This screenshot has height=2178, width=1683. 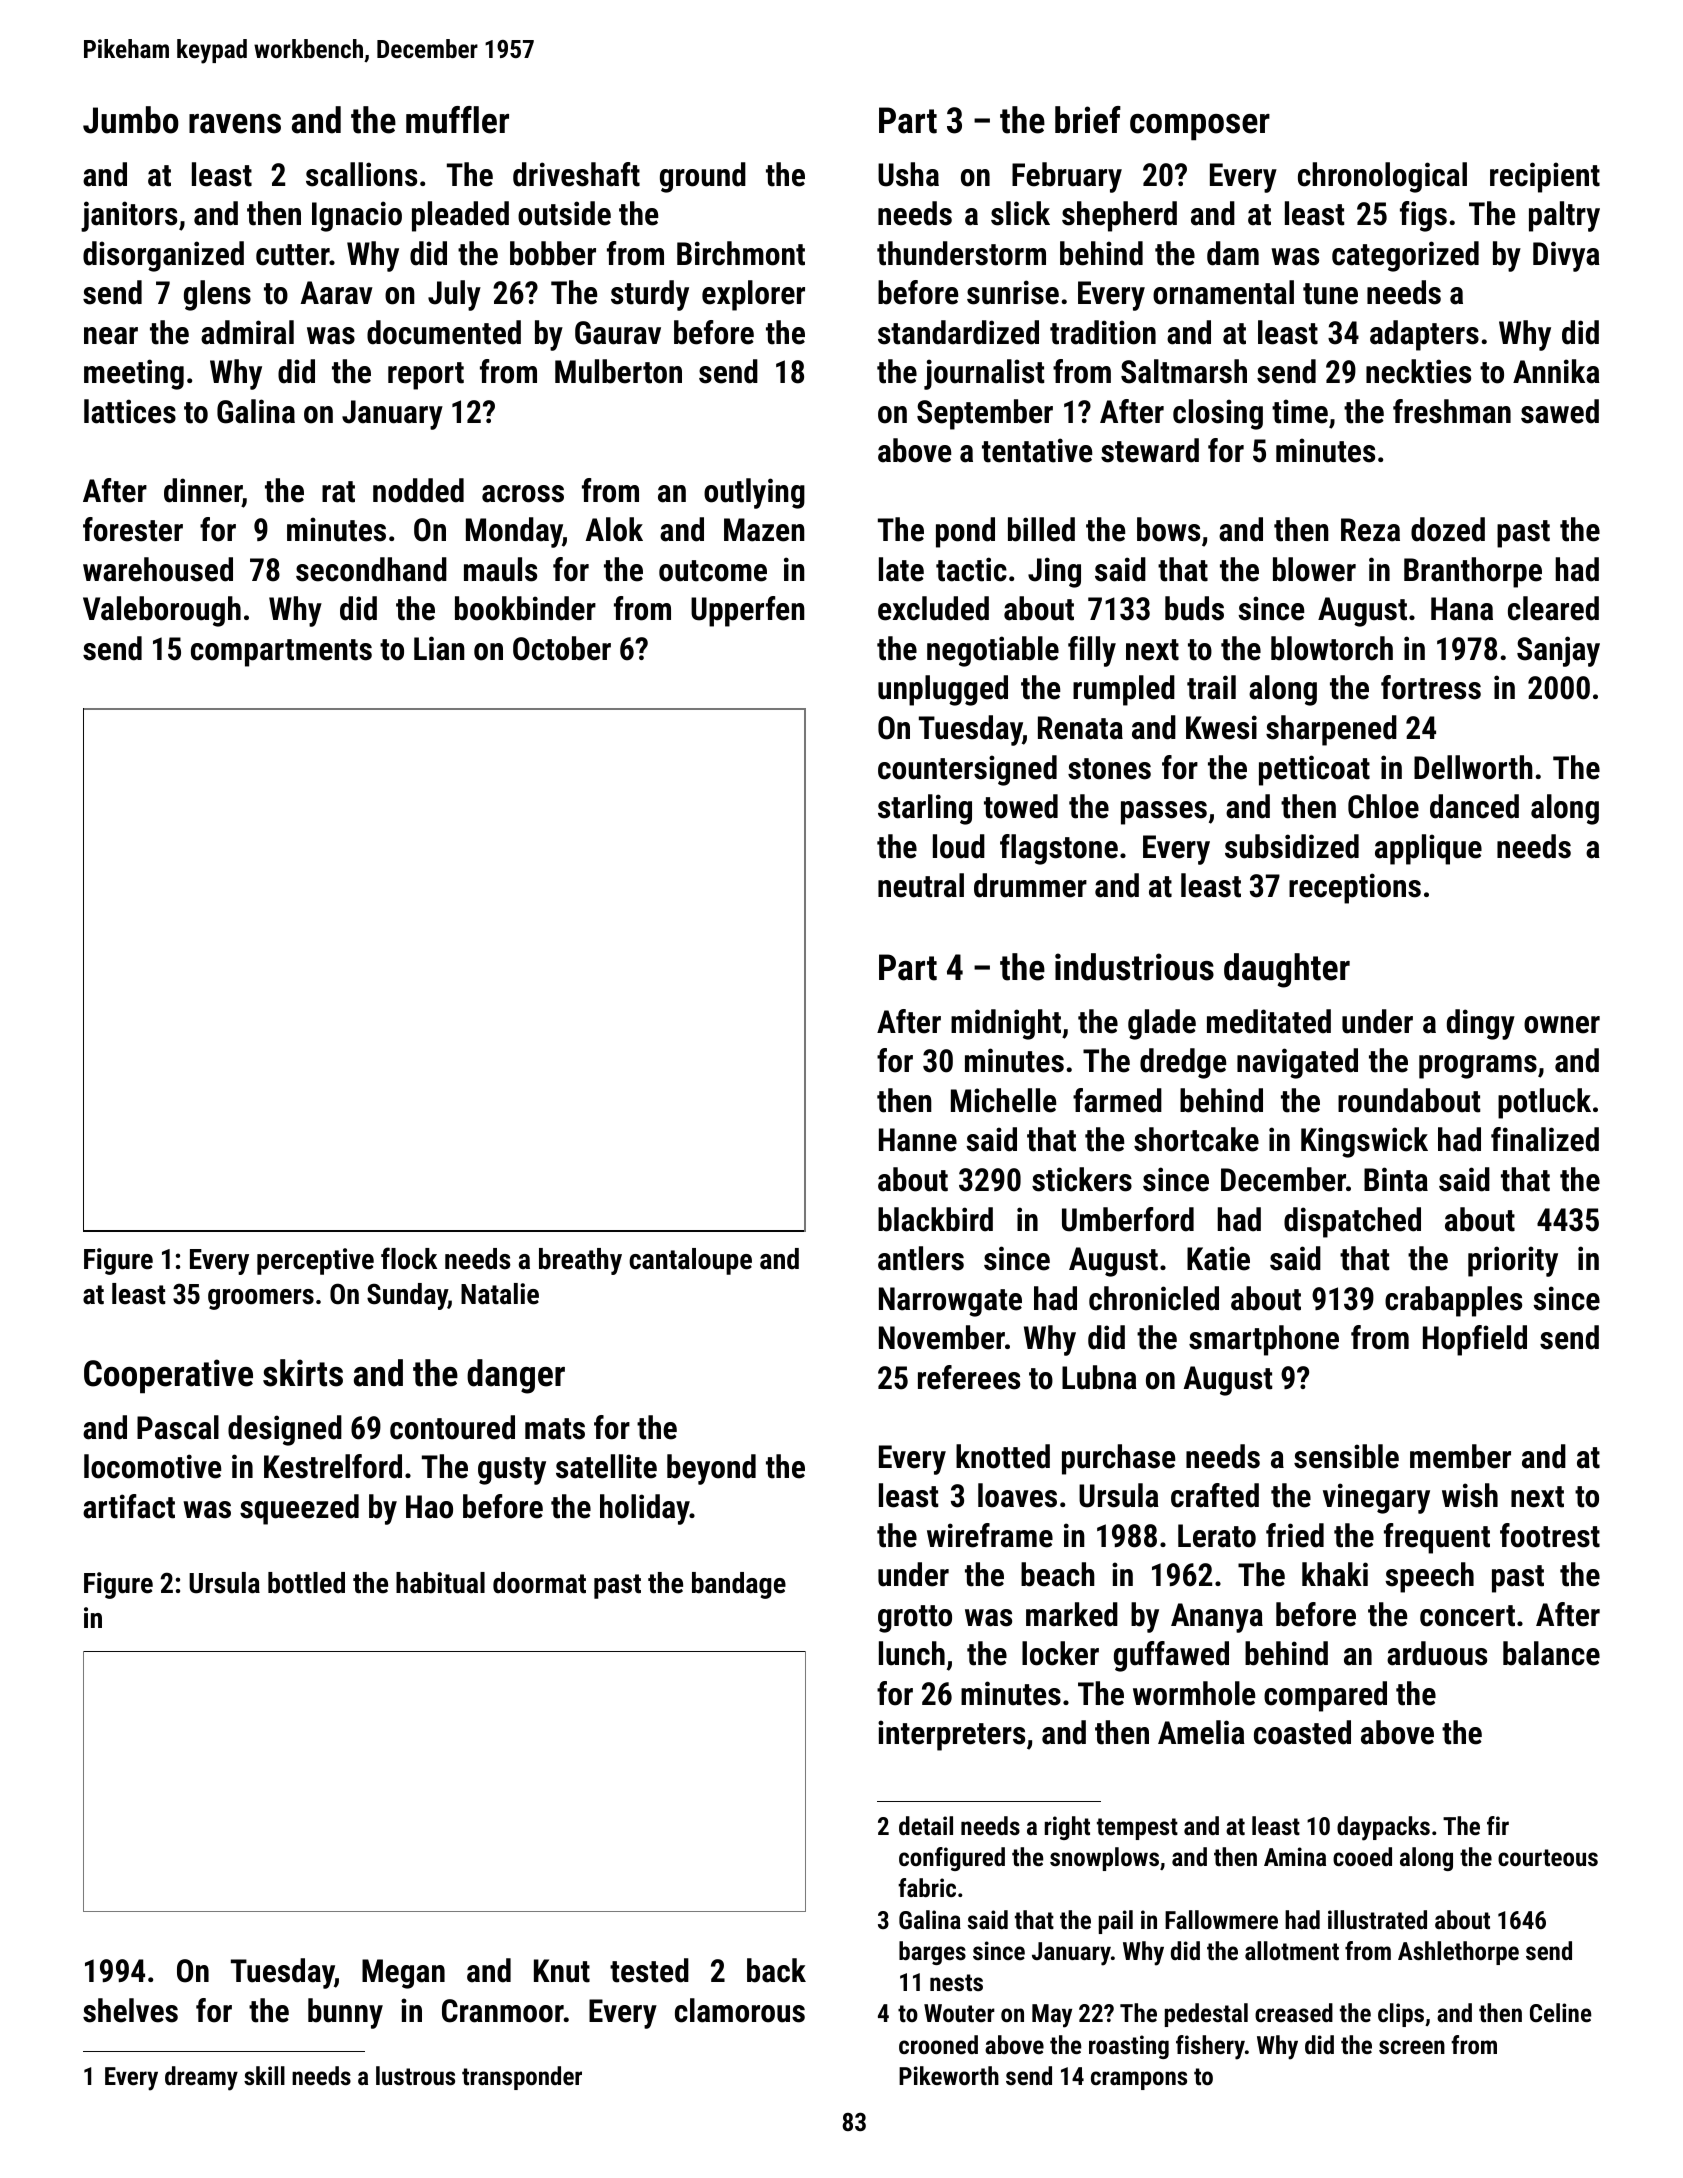 What do you see at coordinates (162, 611) in the screenshot?
I see `Valeborough` at bounding box center [162, 611].
